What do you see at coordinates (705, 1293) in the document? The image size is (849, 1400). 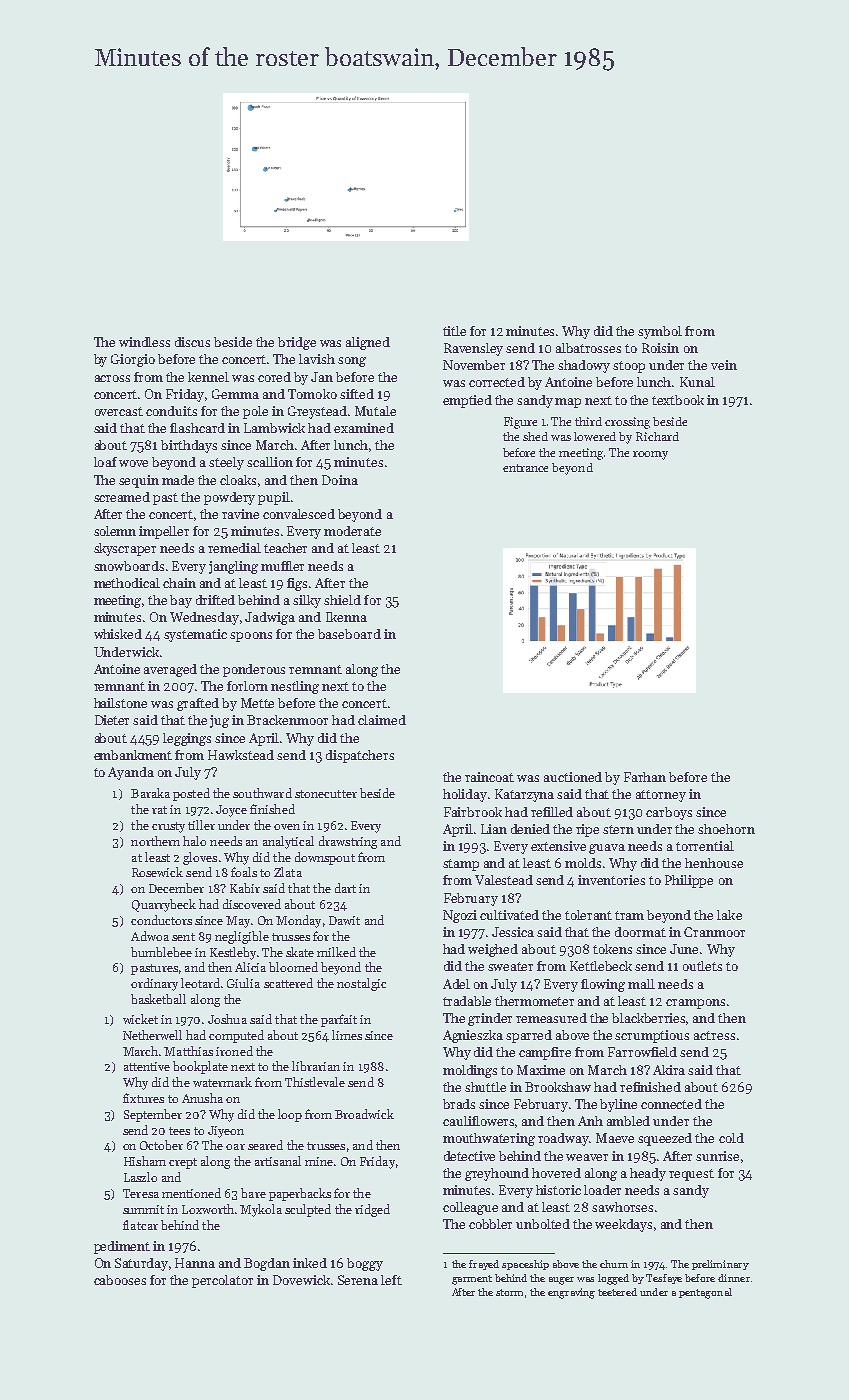 I see `pentagonal` at bounding box center [705, 1293].
